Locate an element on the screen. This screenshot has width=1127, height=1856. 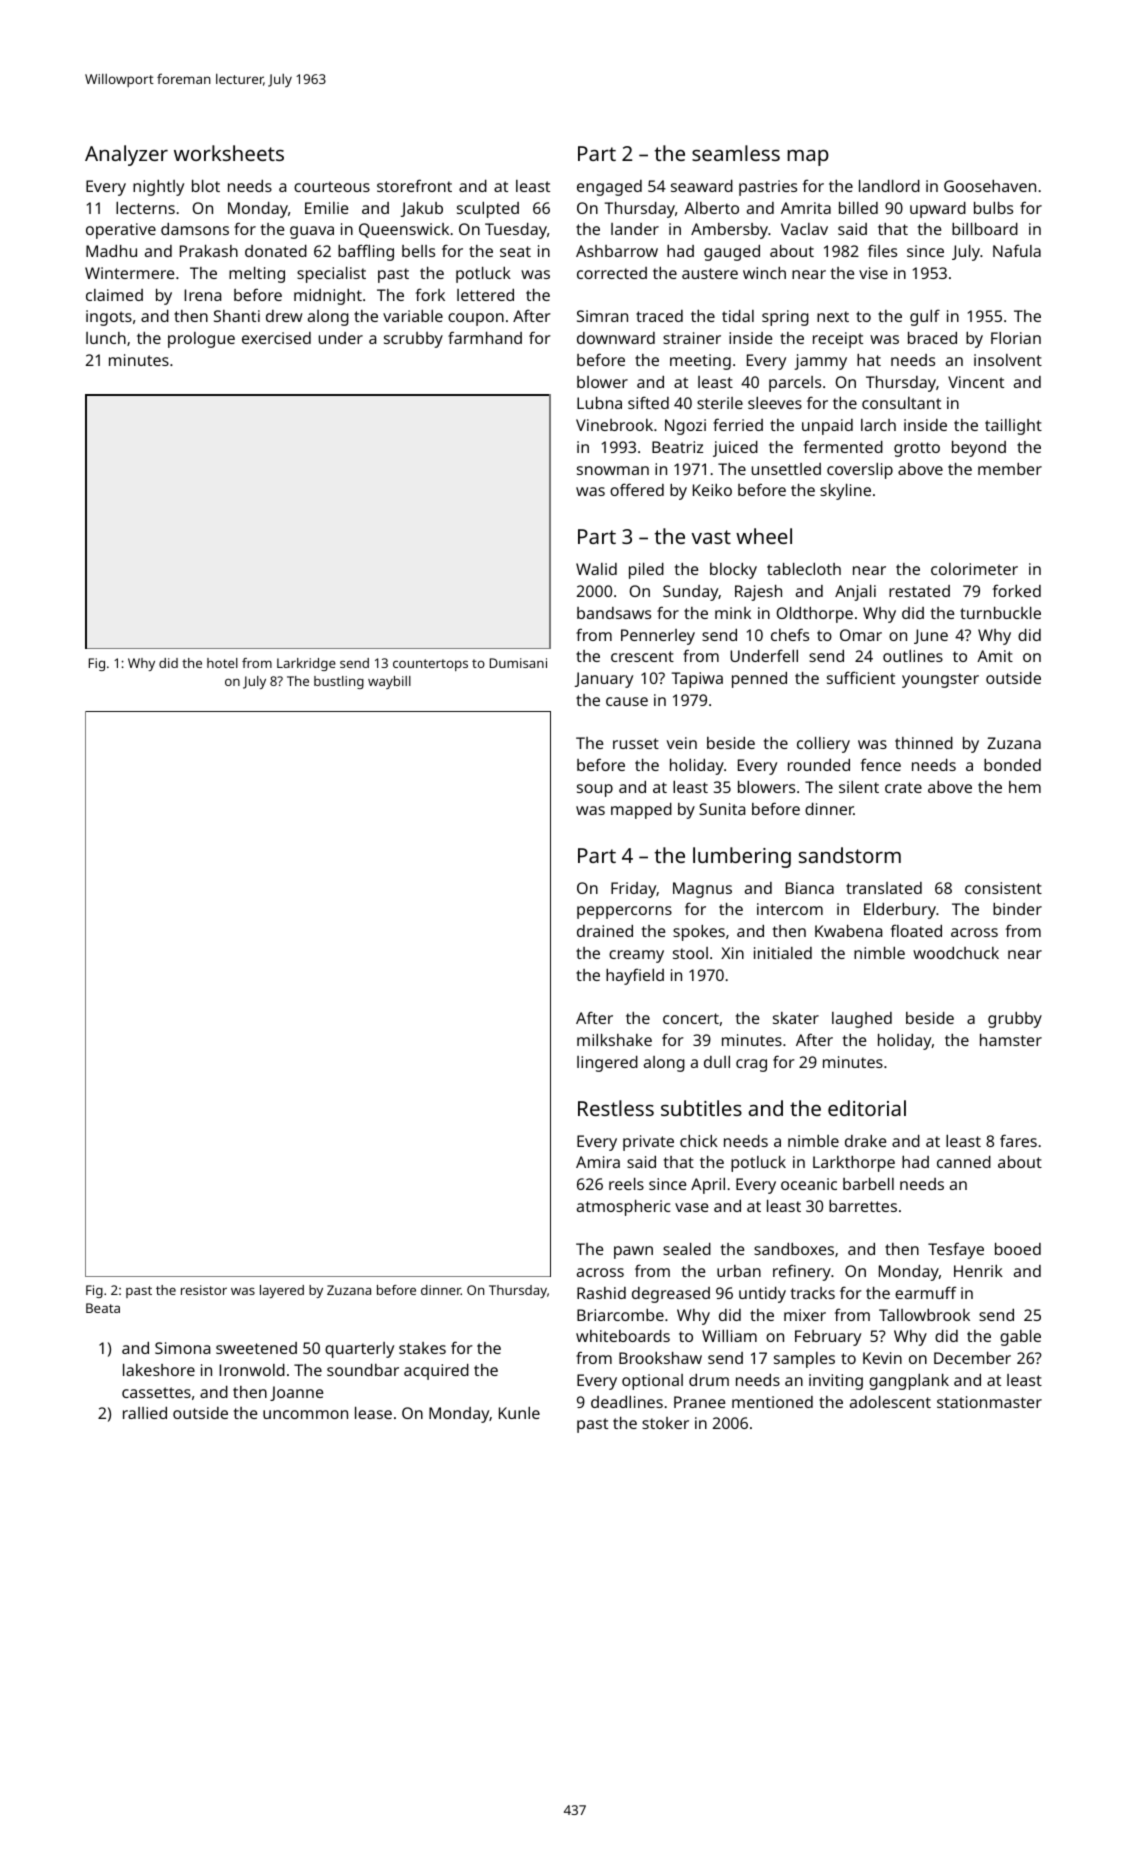
upward is located at coordinates (938, 210).
